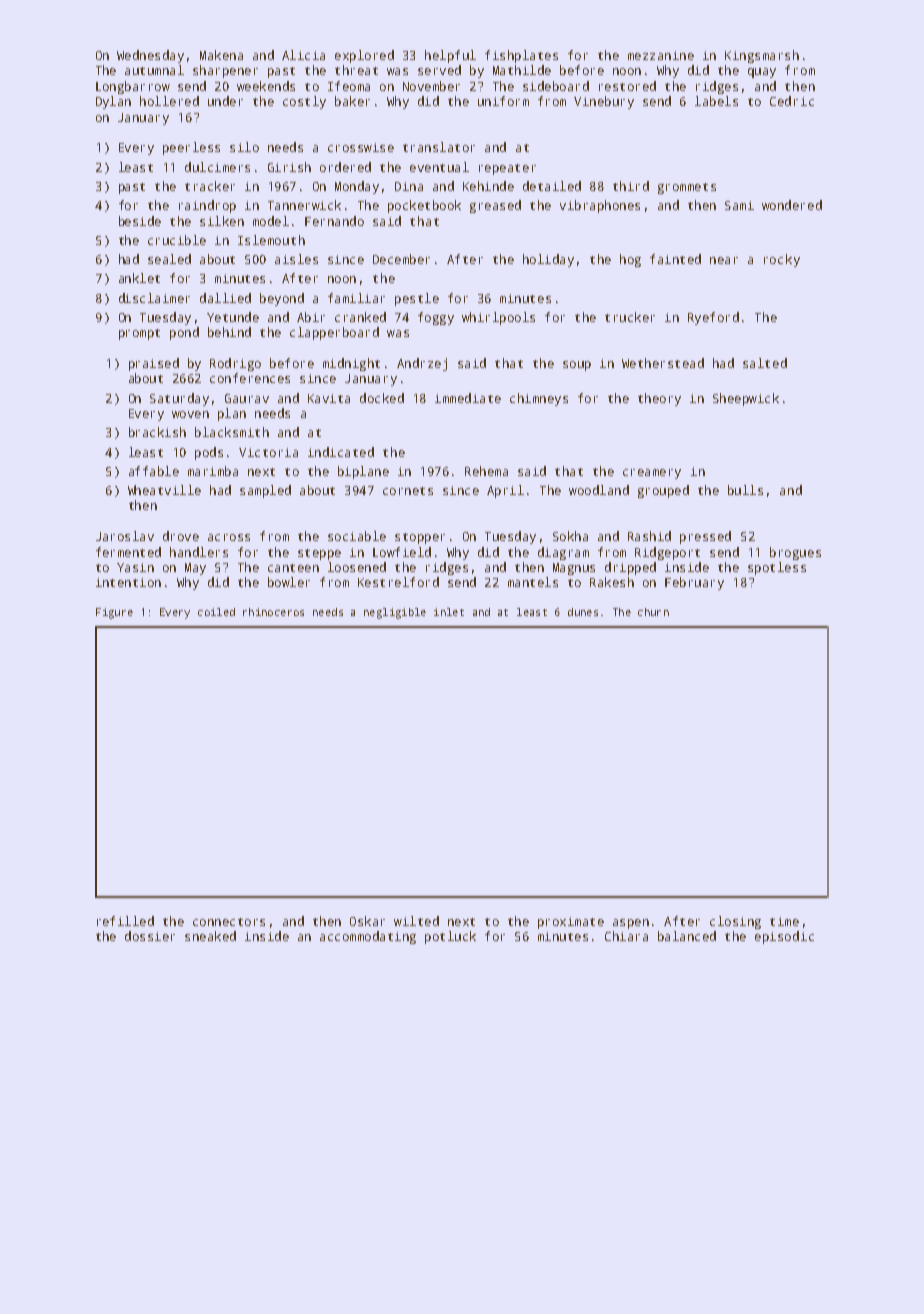 Image resolution: width=924 pixels, height=1314 pixels. What do you see at coordinates (533, 582) in the screenshot?
I see `mantels` at bounding box center [533, 582].
